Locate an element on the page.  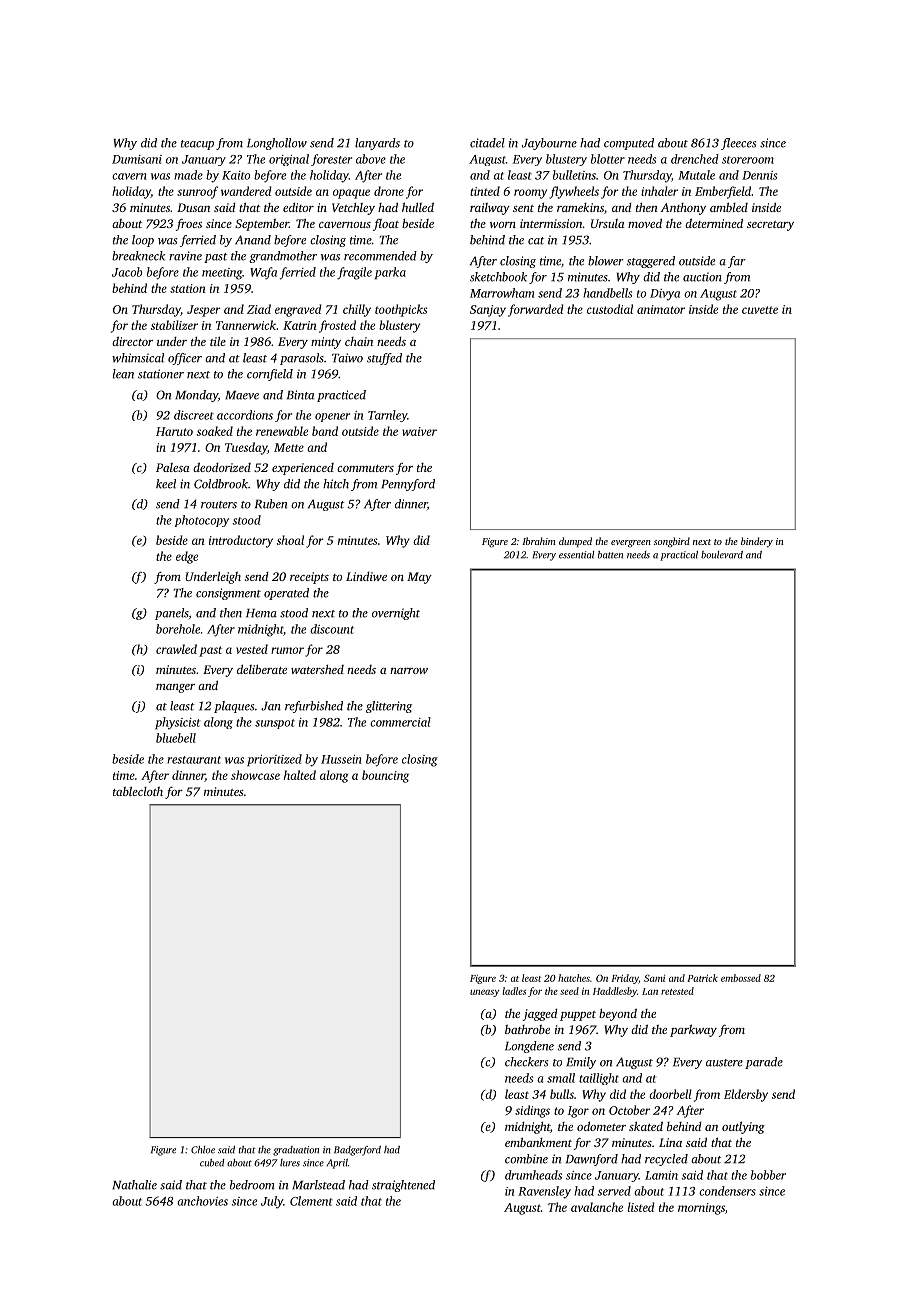
lanyards is located at coordinates (377, 144).
